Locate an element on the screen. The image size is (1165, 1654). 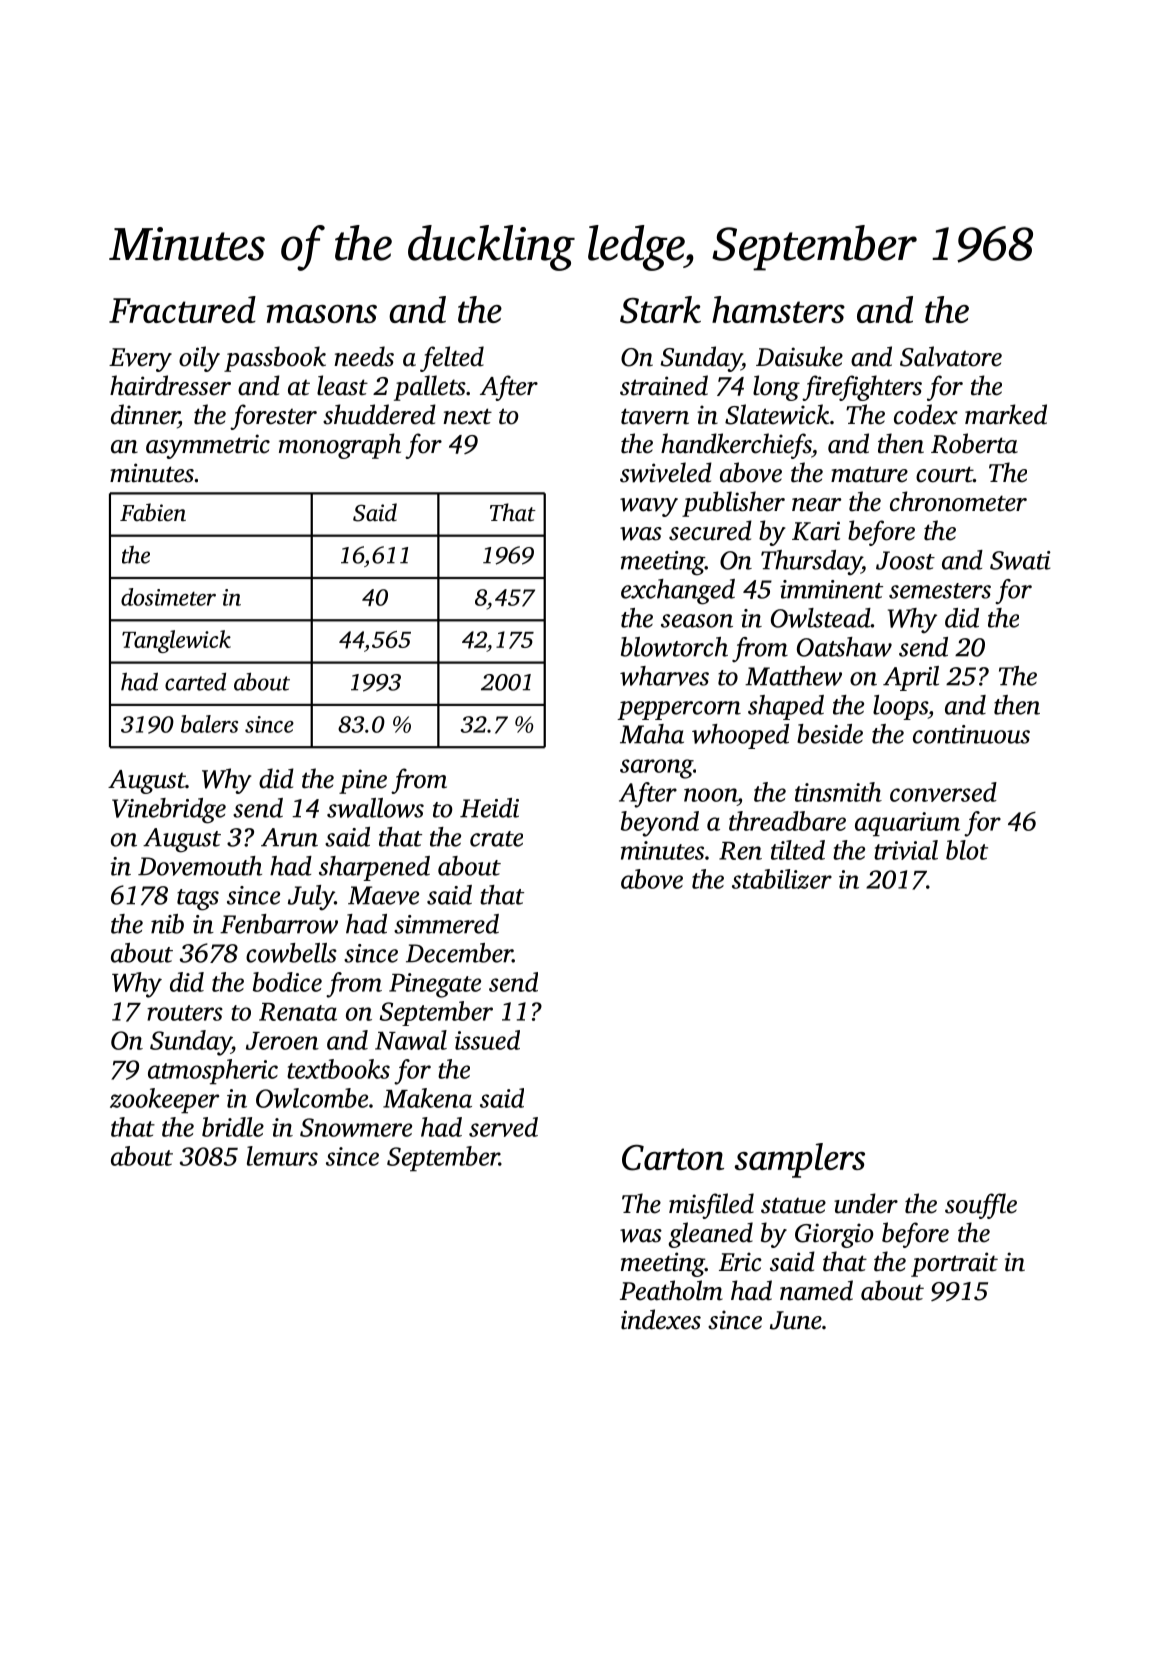
Fabien is located at coordinates (153, 512).
